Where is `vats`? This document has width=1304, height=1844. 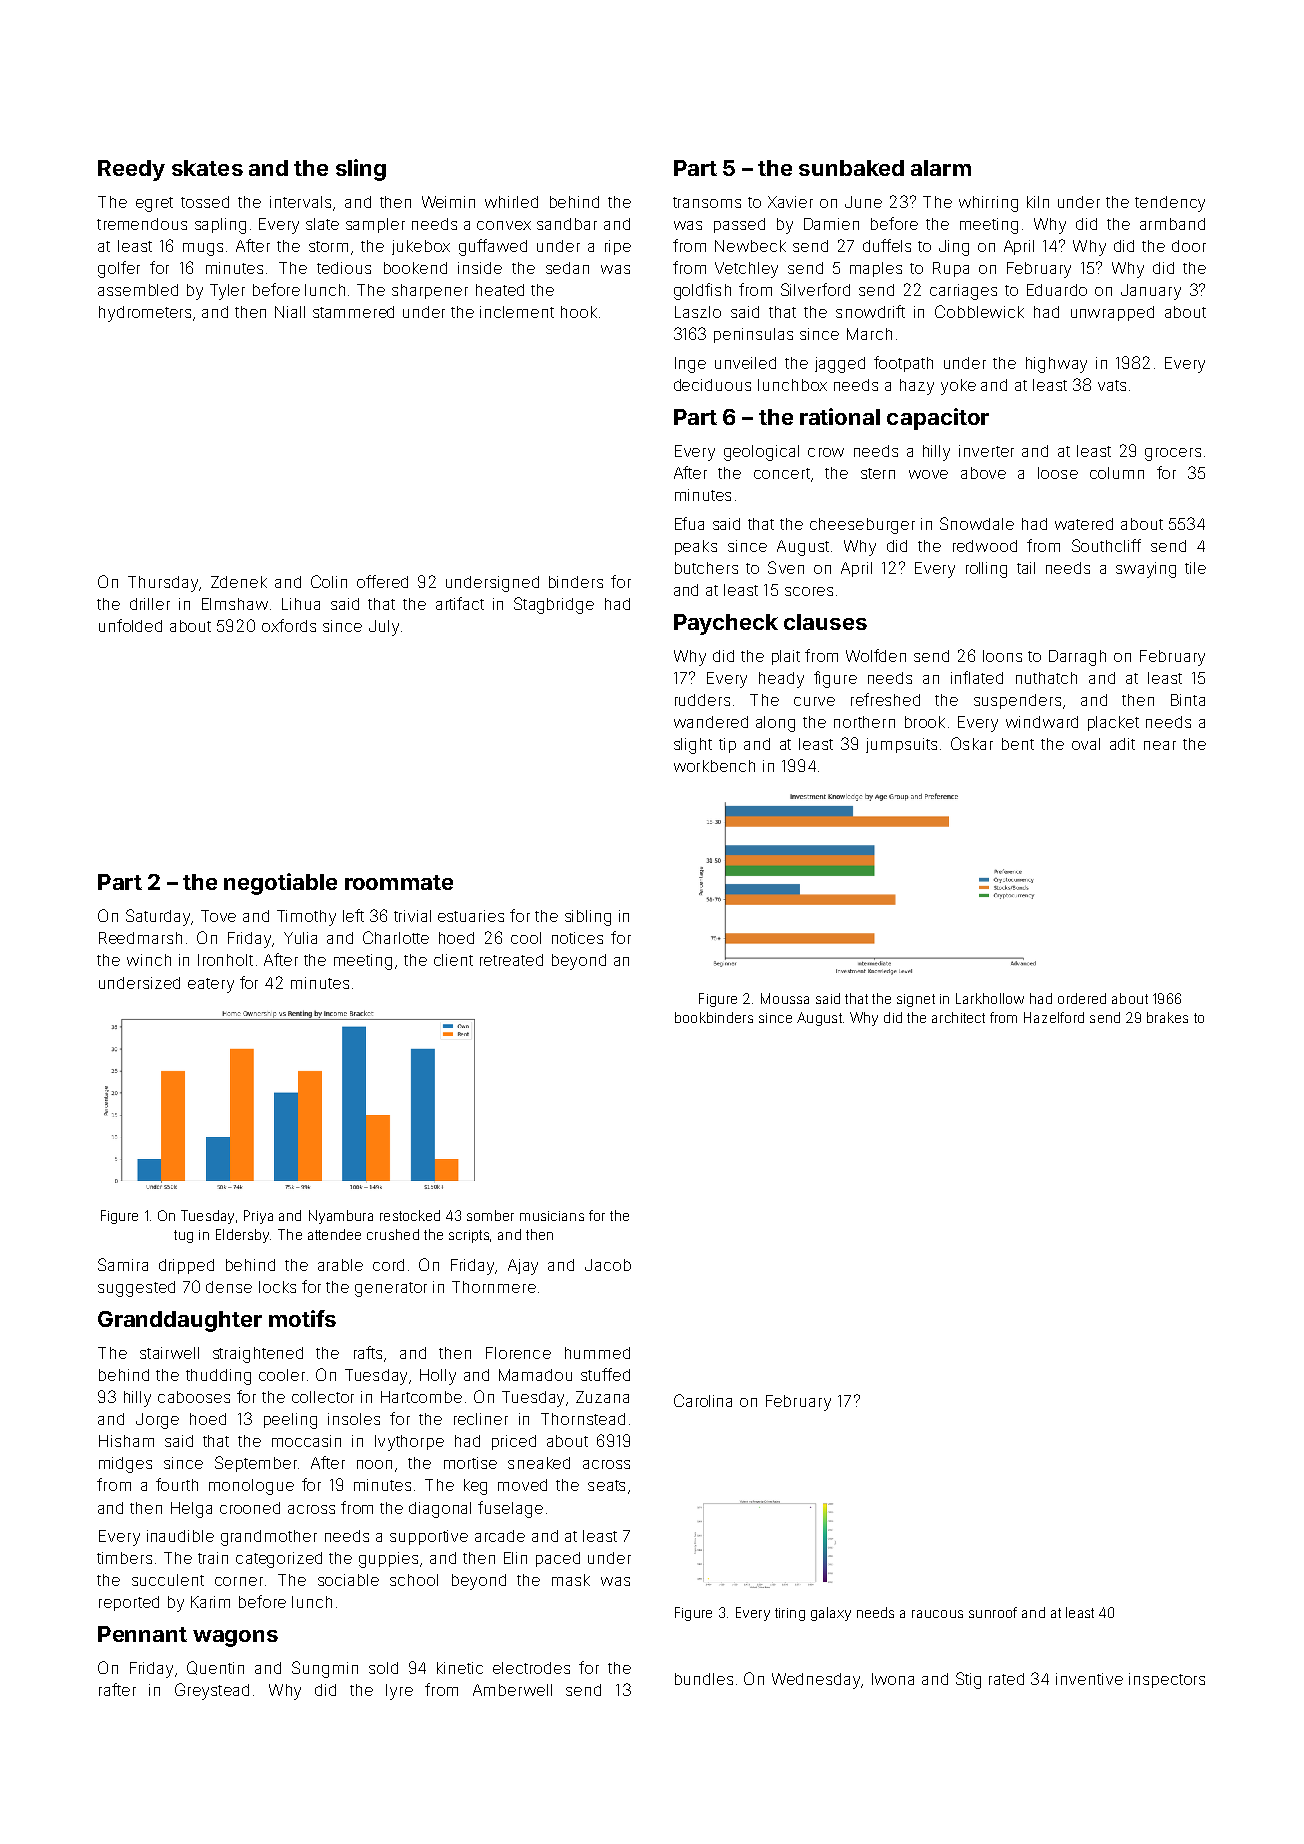
vats is located at coordinates (1112, 385).
